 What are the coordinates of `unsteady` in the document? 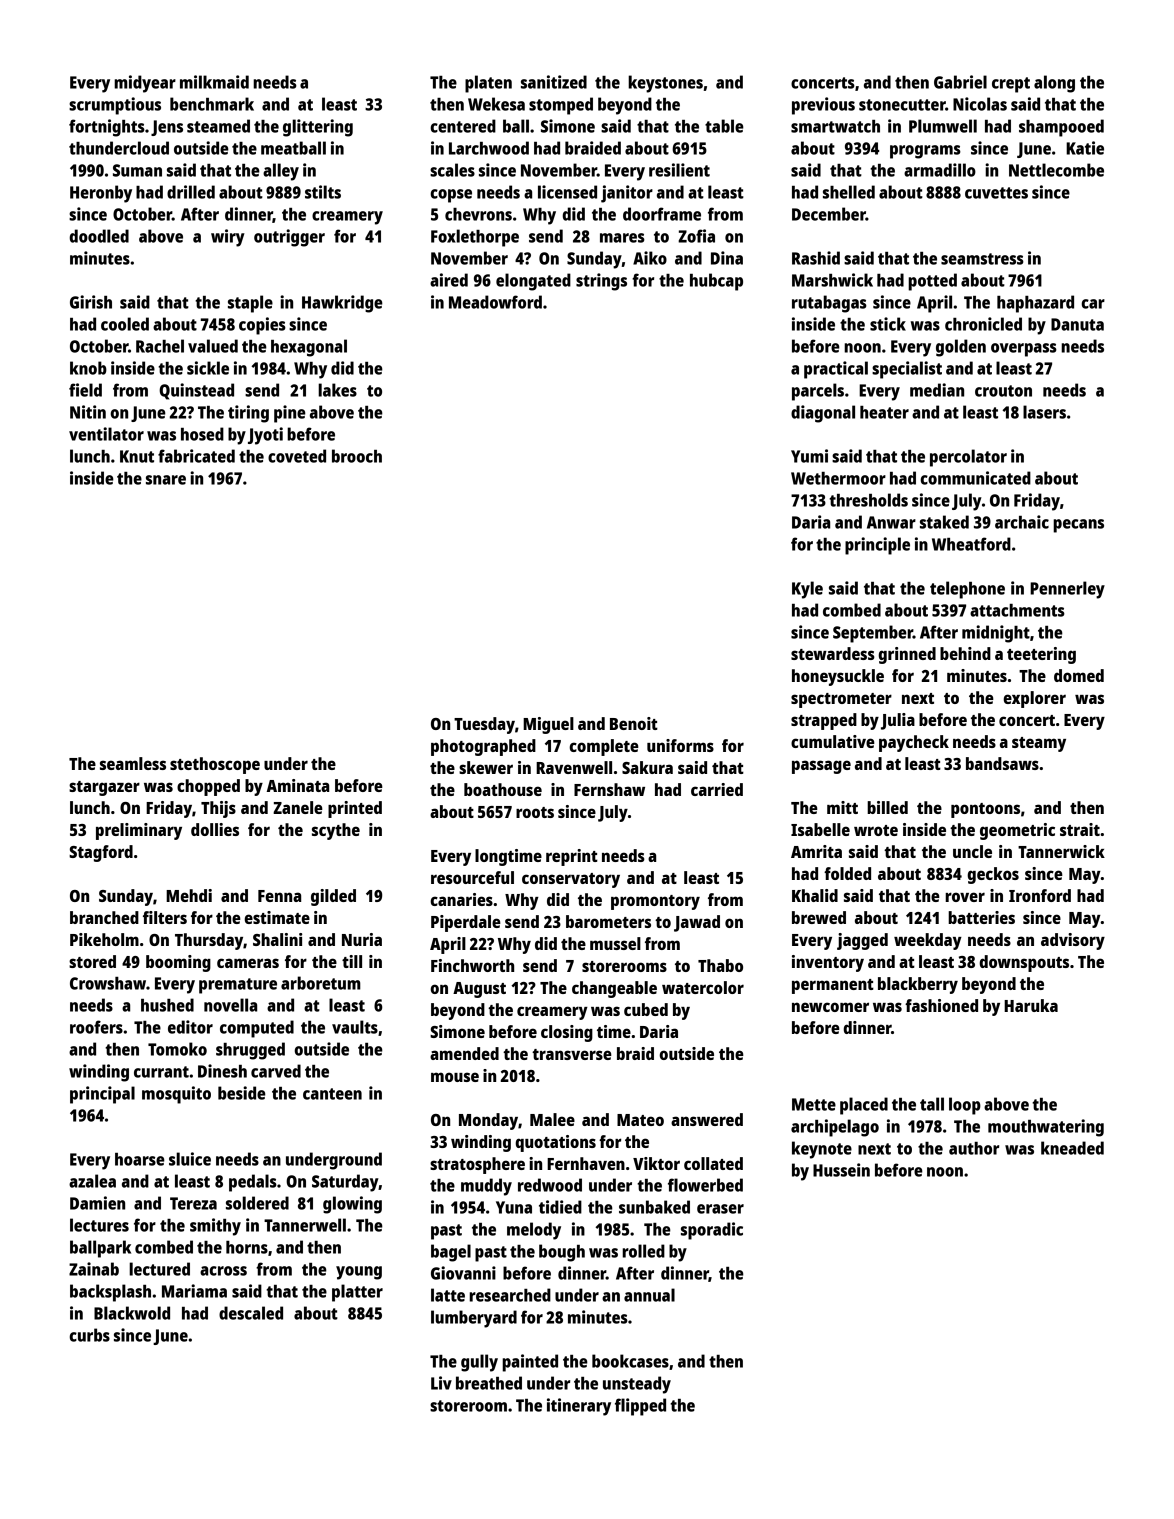 It's located at (637, 1385).
